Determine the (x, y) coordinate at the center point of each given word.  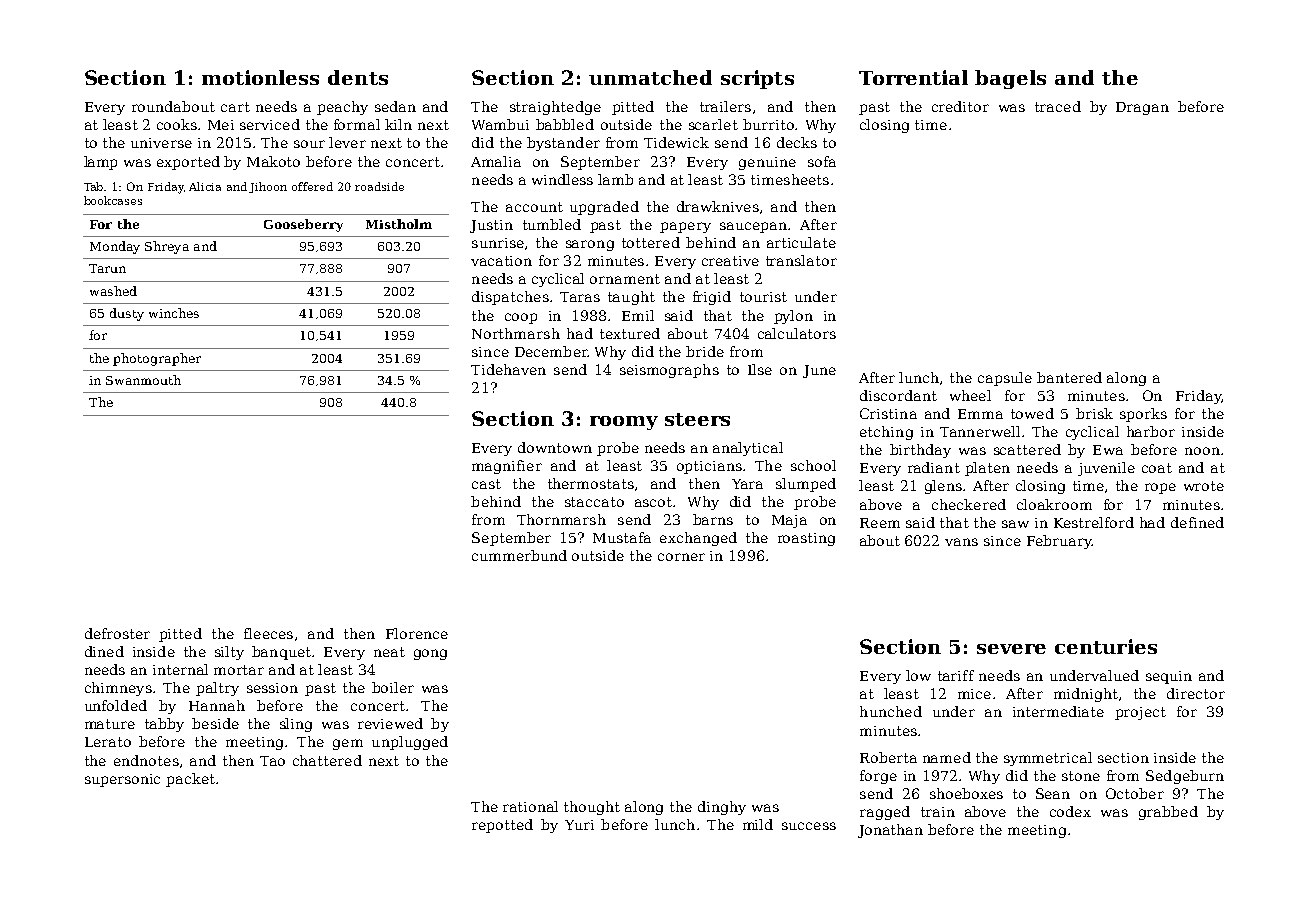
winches (174, 313)
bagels (1010, 79)
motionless (260, 77)
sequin (1169, 677)
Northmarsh (516, 333)
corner (681, 557)
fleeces (268, 633)
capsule (1005, 379)
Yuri (579, 825)
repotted (502, 826)
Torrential (913, 77)
